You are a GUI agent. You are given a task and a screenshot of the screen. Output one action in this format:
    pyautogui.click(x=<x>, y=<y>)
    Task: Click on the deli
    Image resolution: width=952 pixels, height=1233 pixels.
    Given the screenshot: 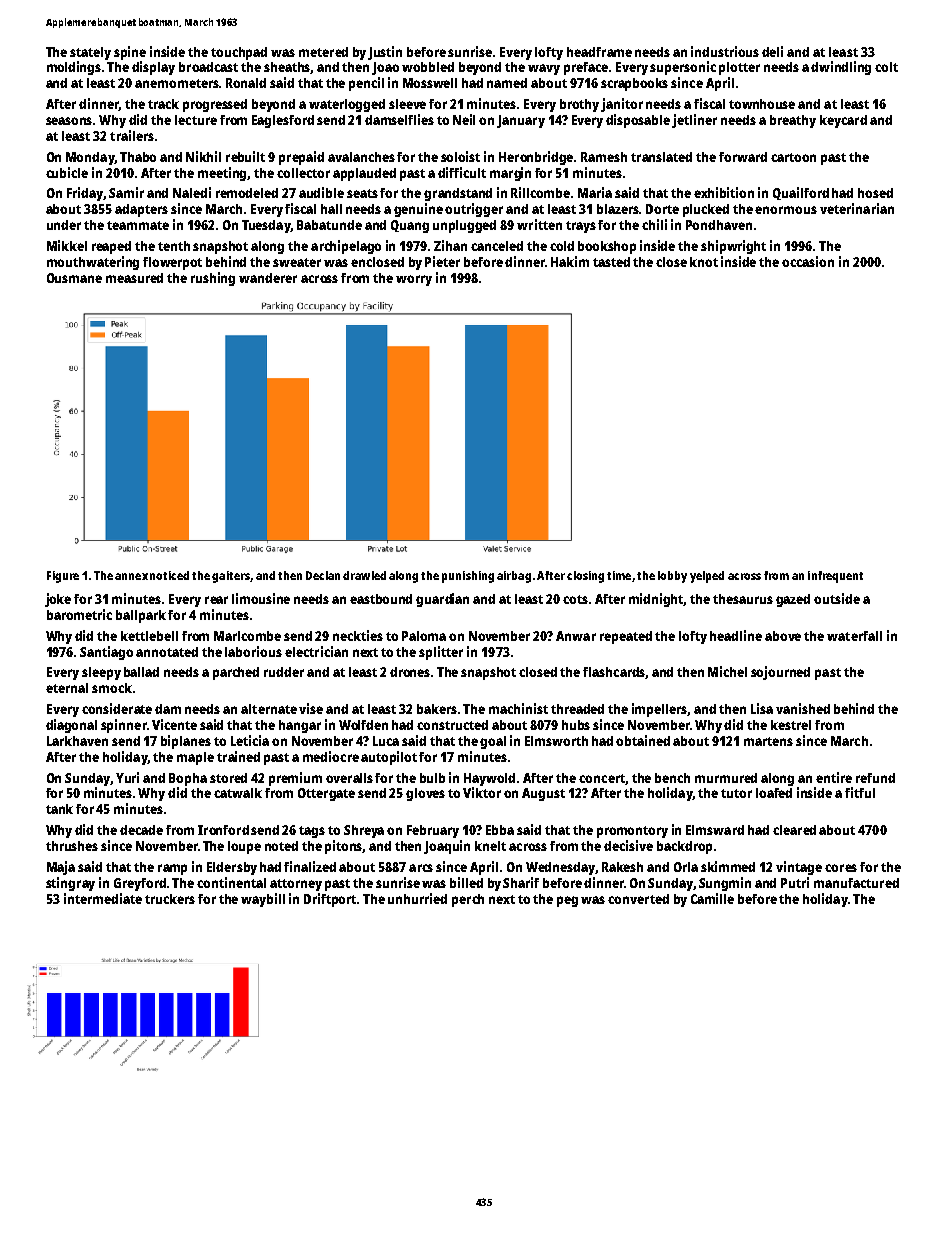 What is the action you would take?
    pyautogui.click(x=772, y=51)
